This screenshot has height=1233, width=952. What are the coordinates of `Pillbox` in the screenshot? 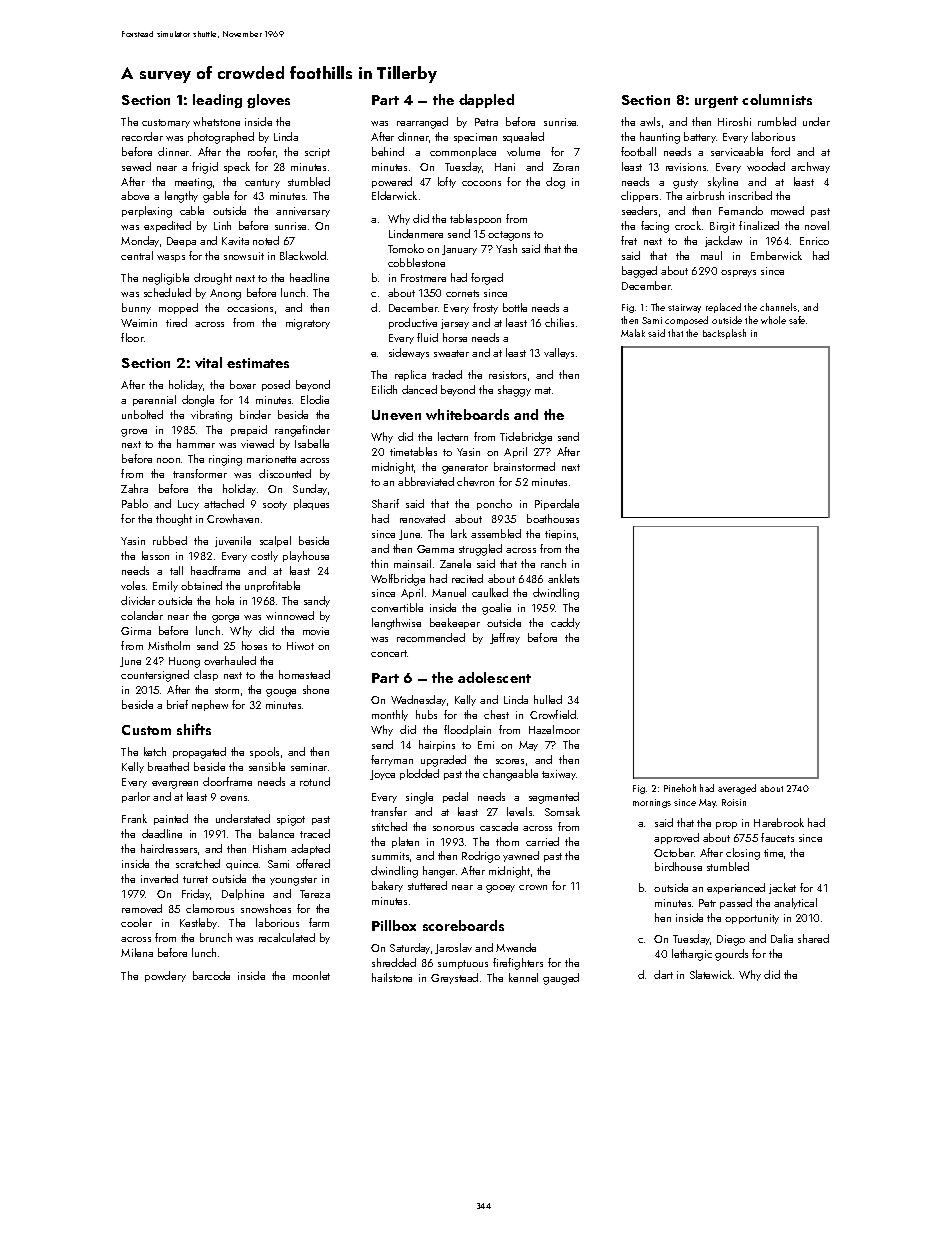 It's located at (394, 925).
